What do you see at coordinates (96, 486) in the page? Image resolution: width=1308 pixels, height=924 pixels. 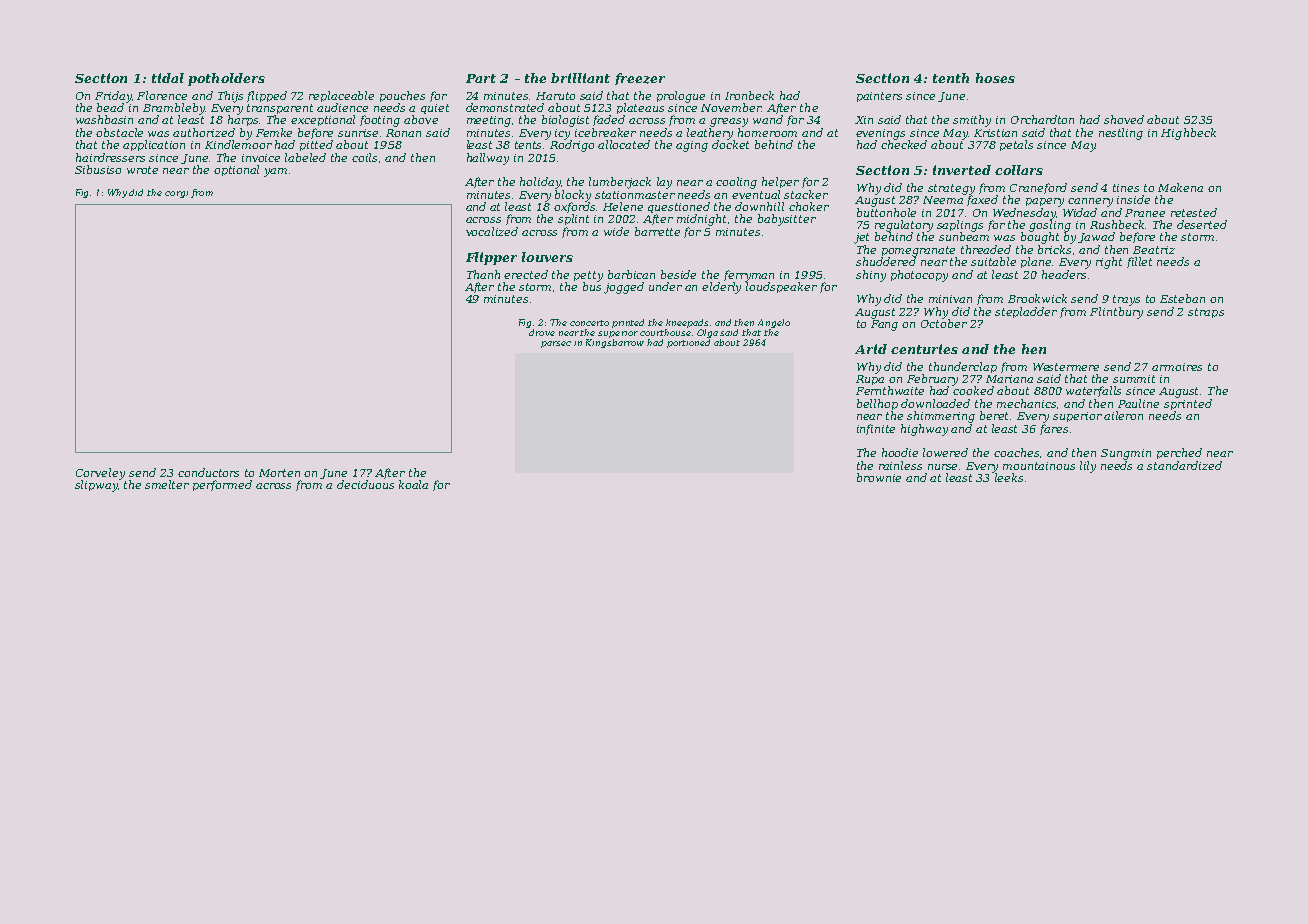 I see `slipway` at bounding box center [96, 486].
